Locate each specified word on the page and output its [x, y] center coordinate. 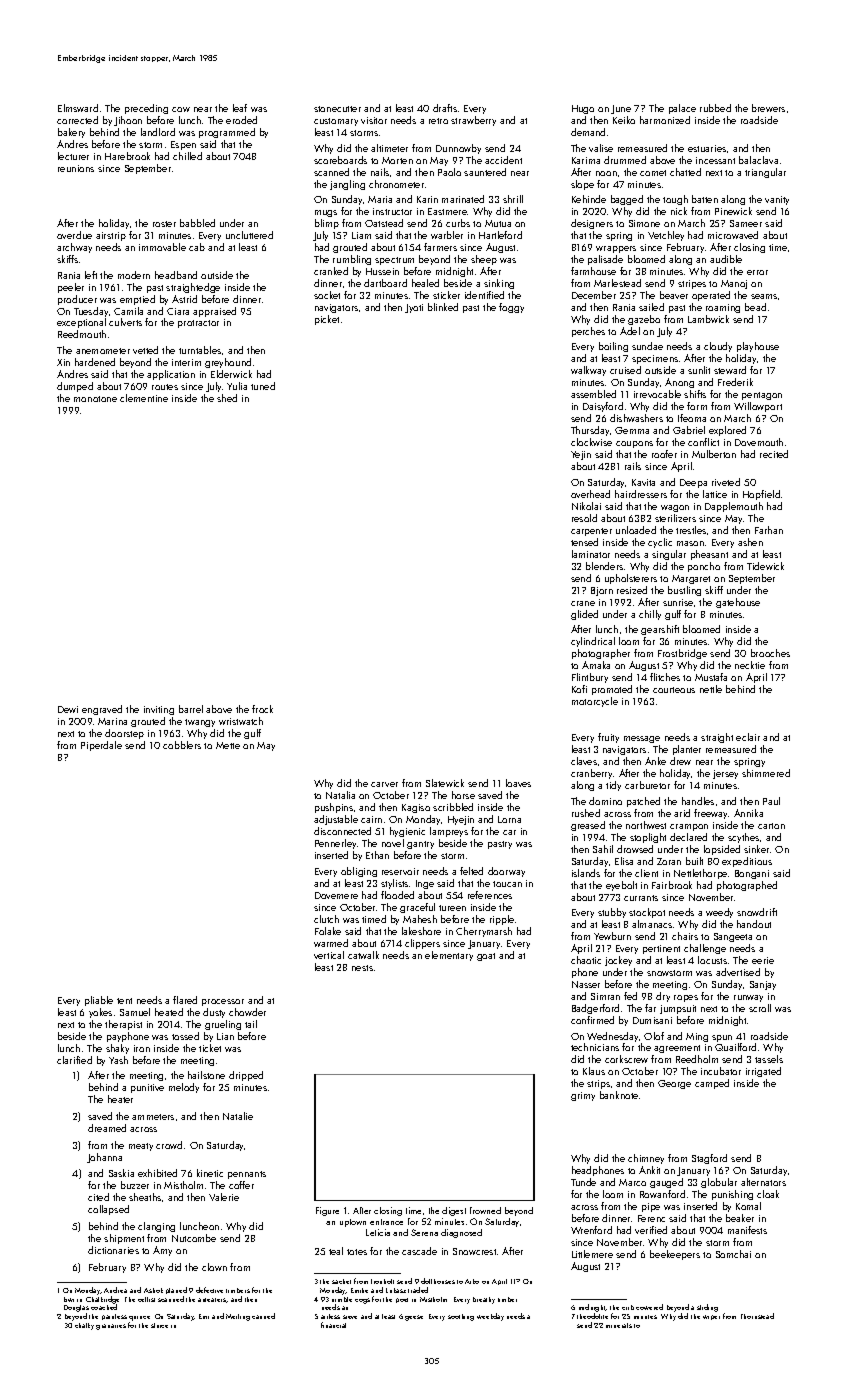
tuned [263, 386]
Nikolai [586, 506]
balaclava [758, 160]
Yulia [237, 386]
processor [223, 1002]
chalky [84, 1326]
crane [583, 603]
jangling [347, 185]
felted [471, 871]
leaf [240, 108]
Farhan [769, 530]
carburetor [647, 785]
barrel [191, 709]
